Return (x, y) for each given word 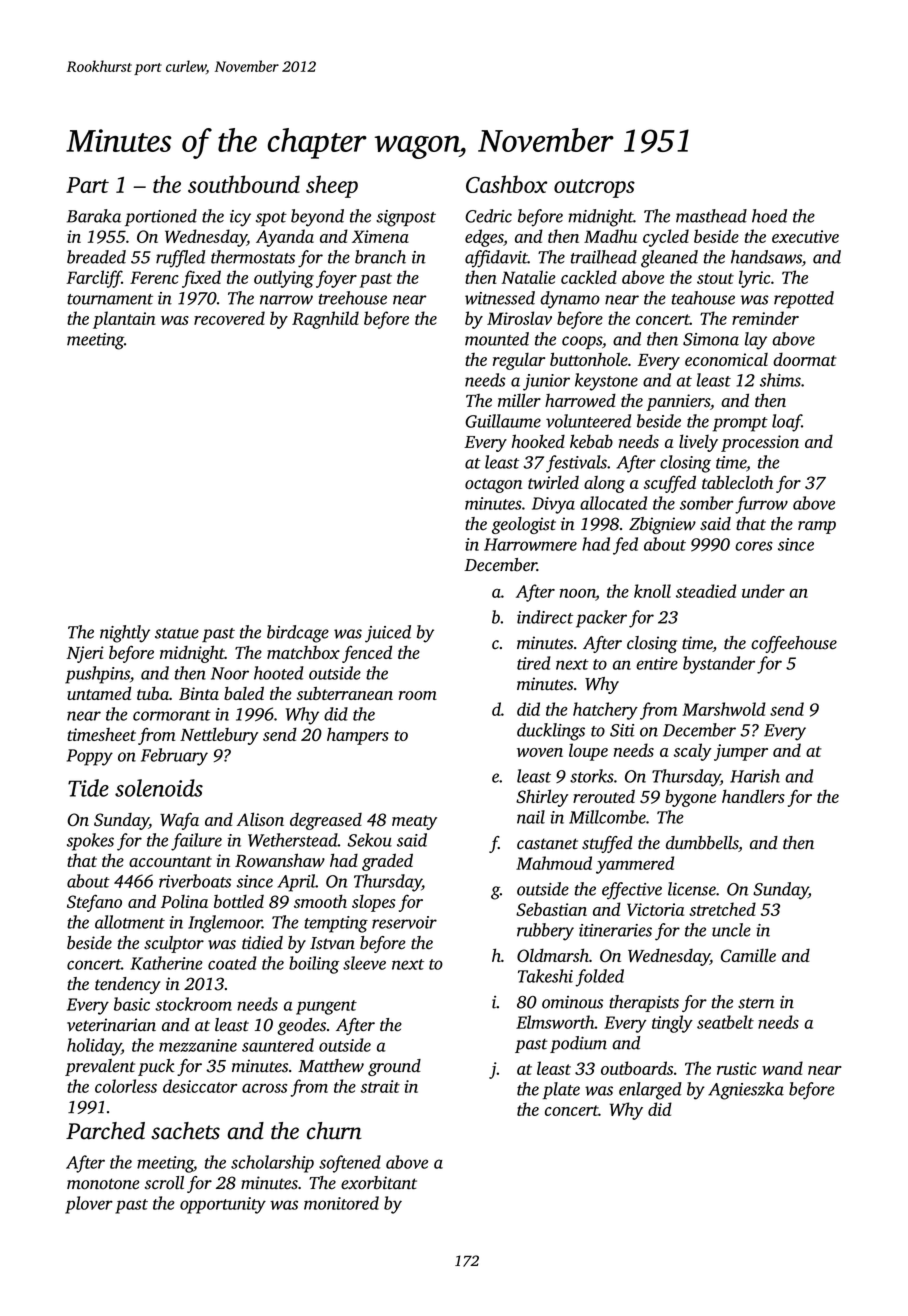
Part (87, 185)
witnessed (500, 298)
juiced (388, 634)
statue (177, 633)
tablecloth (737, 482)
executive (805, 236)
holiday (94, 1047)
